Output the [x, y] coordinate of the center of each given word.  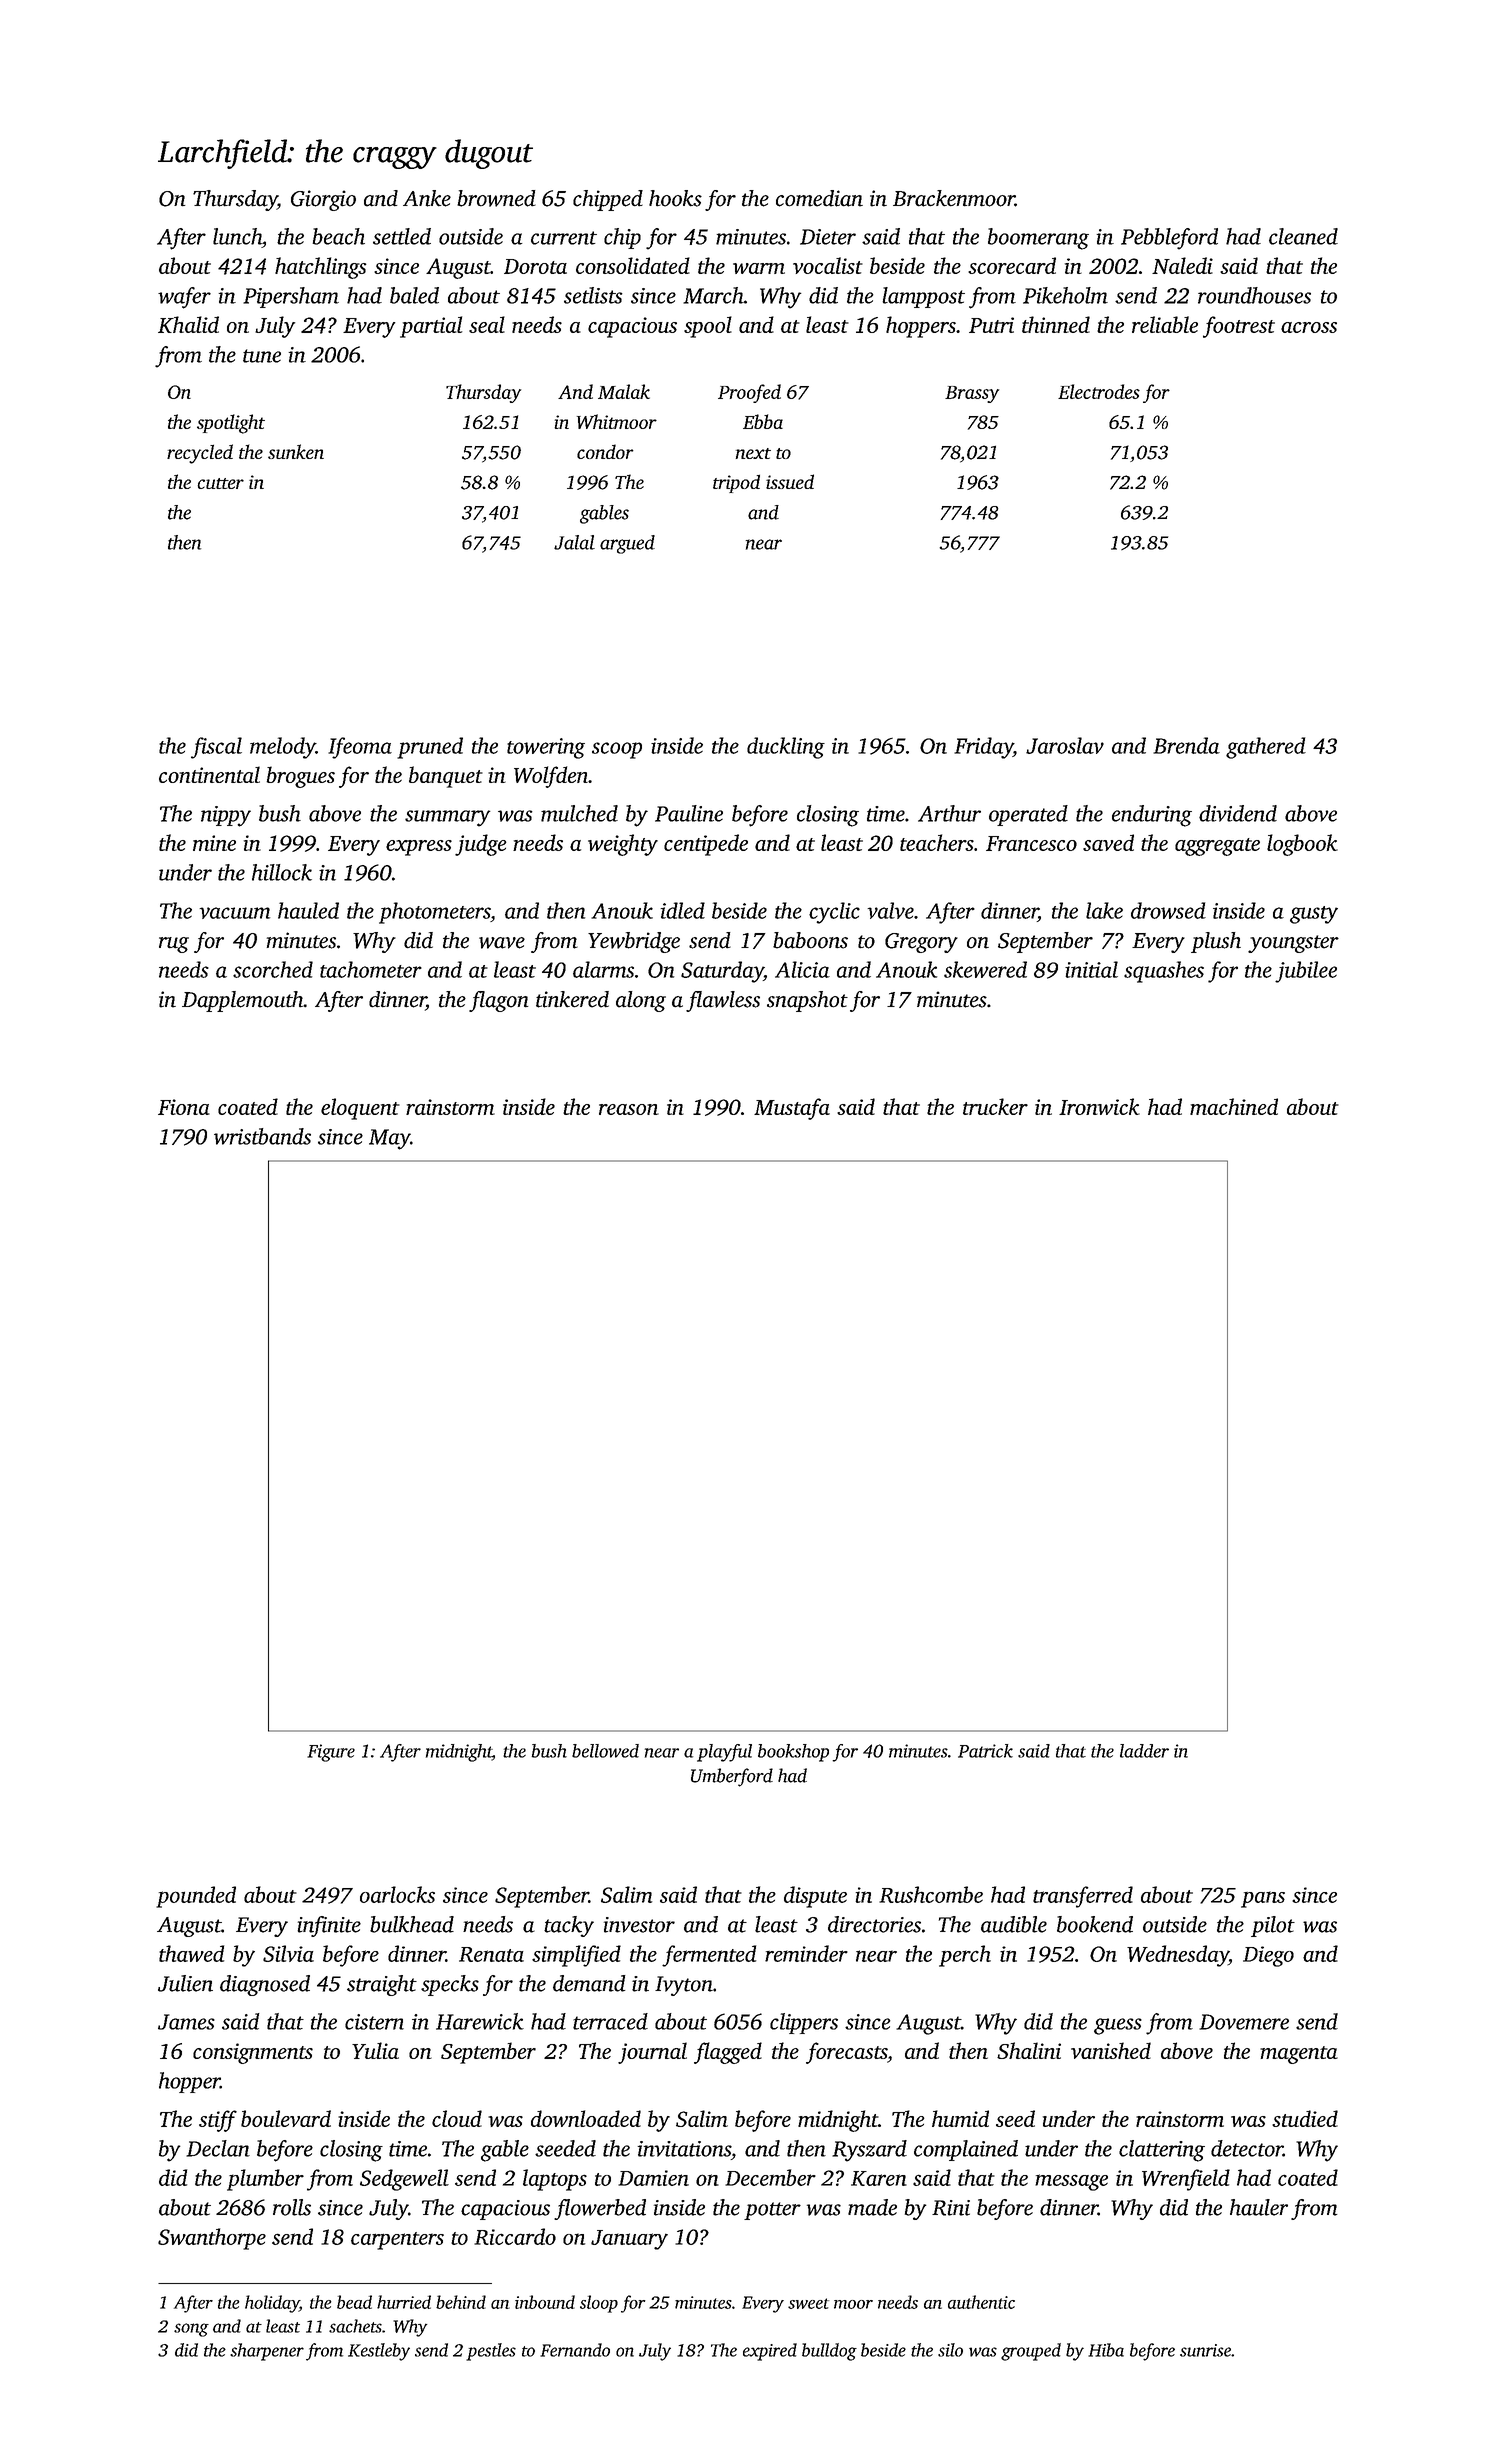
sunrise [1205, 2350]
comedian [819, 198]
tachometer [371, 969]
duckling [786, 748]
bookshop [793, 1753]
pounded [196, 1897]
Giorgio [323, 200]
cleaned [1303, 236]
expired [770, 2352]
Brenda [1186, 745]
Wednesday [1178, 1956]
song [191, 2330]
